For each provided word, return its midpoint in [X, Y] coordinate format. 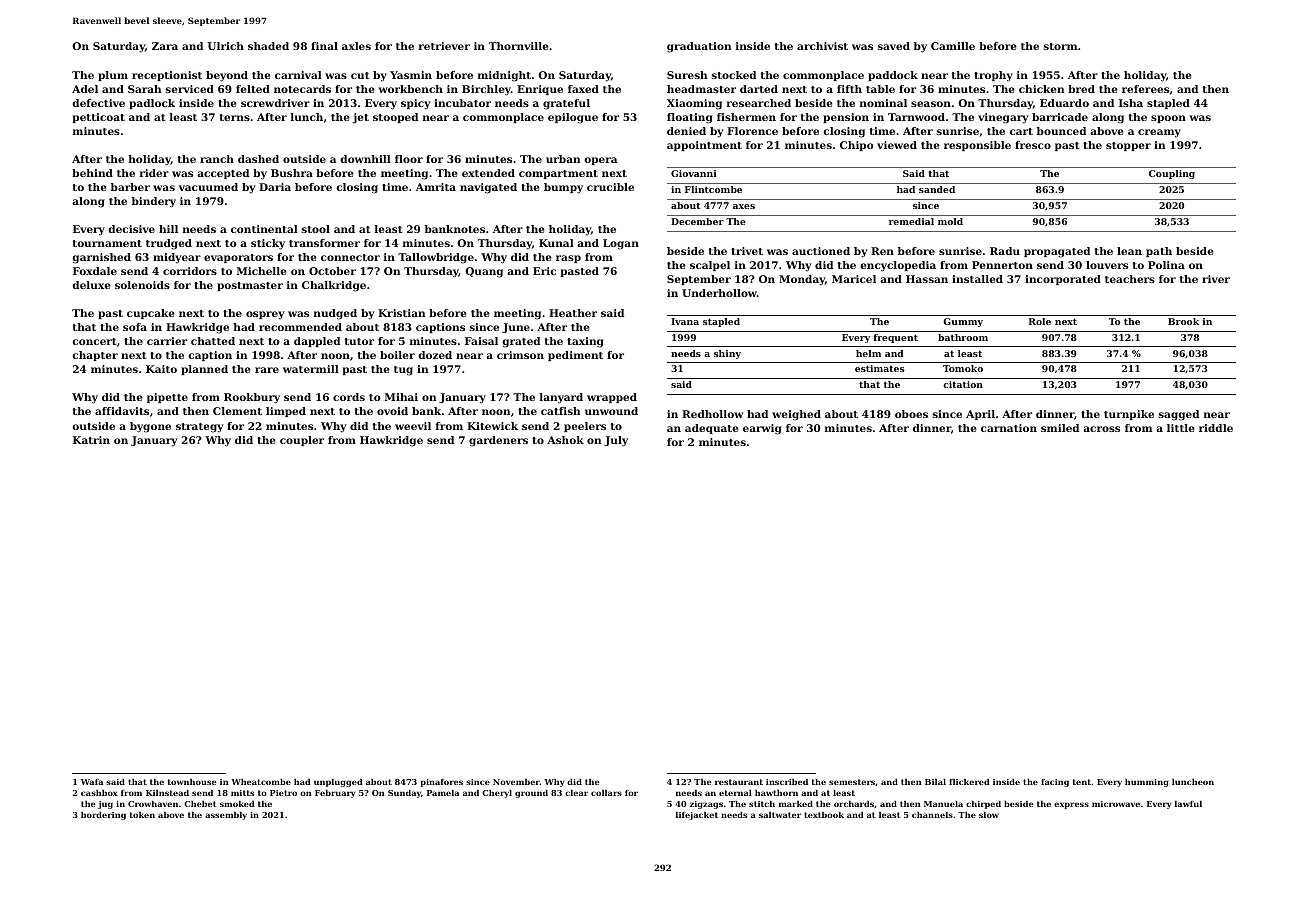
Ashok [565, 440]
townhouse [192, 782]
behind [92, 173]
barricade [1060, 117]
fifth [849, 89]
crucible [610, 187]
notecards [302, 89]
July [616, 441]
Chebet [200, 804]
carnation [1009, 428]
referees [1145, 89]
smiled [1060, 428]
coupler [302, 441]
